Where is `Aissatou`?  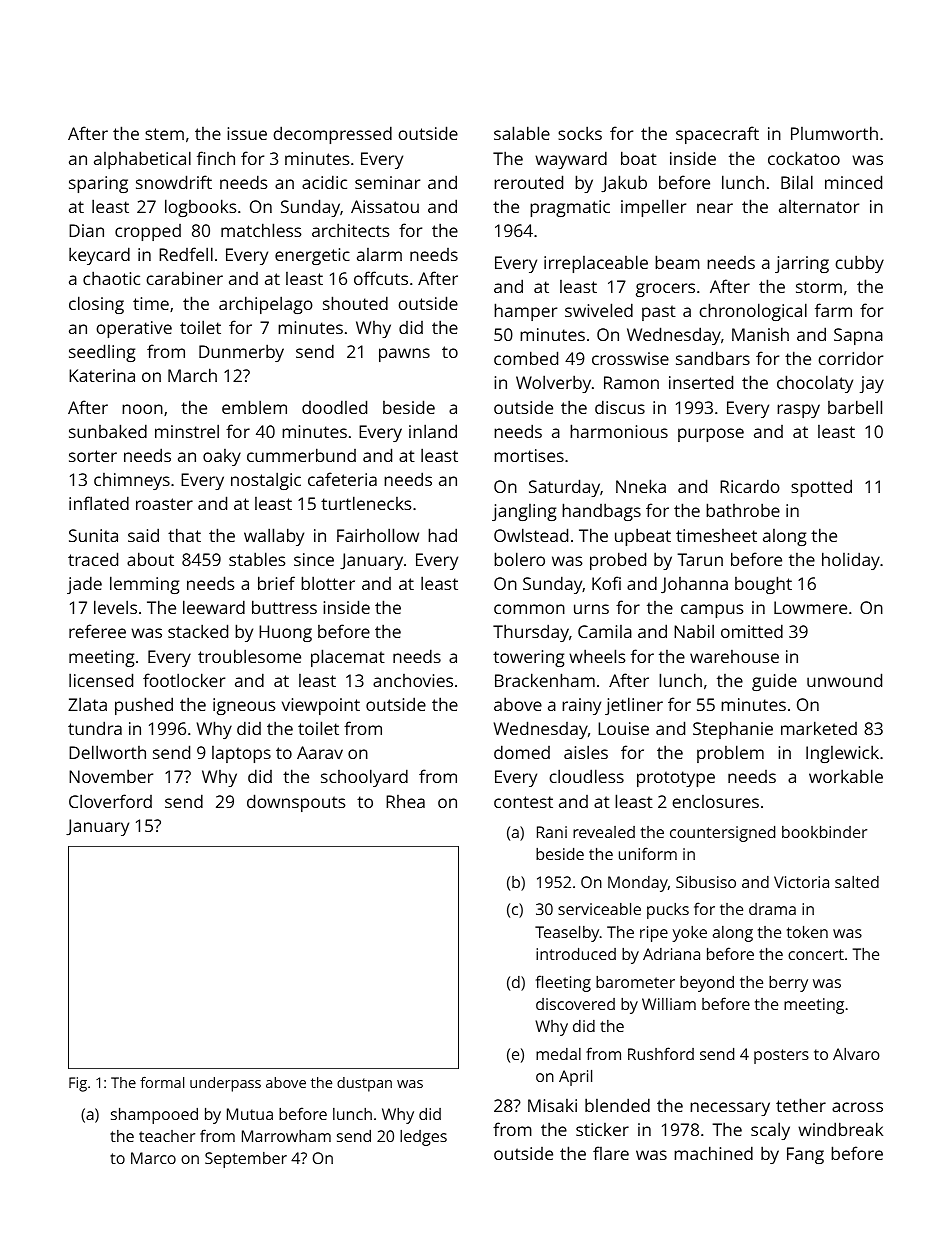
Aissatou is located at coordinates (385, 206).
